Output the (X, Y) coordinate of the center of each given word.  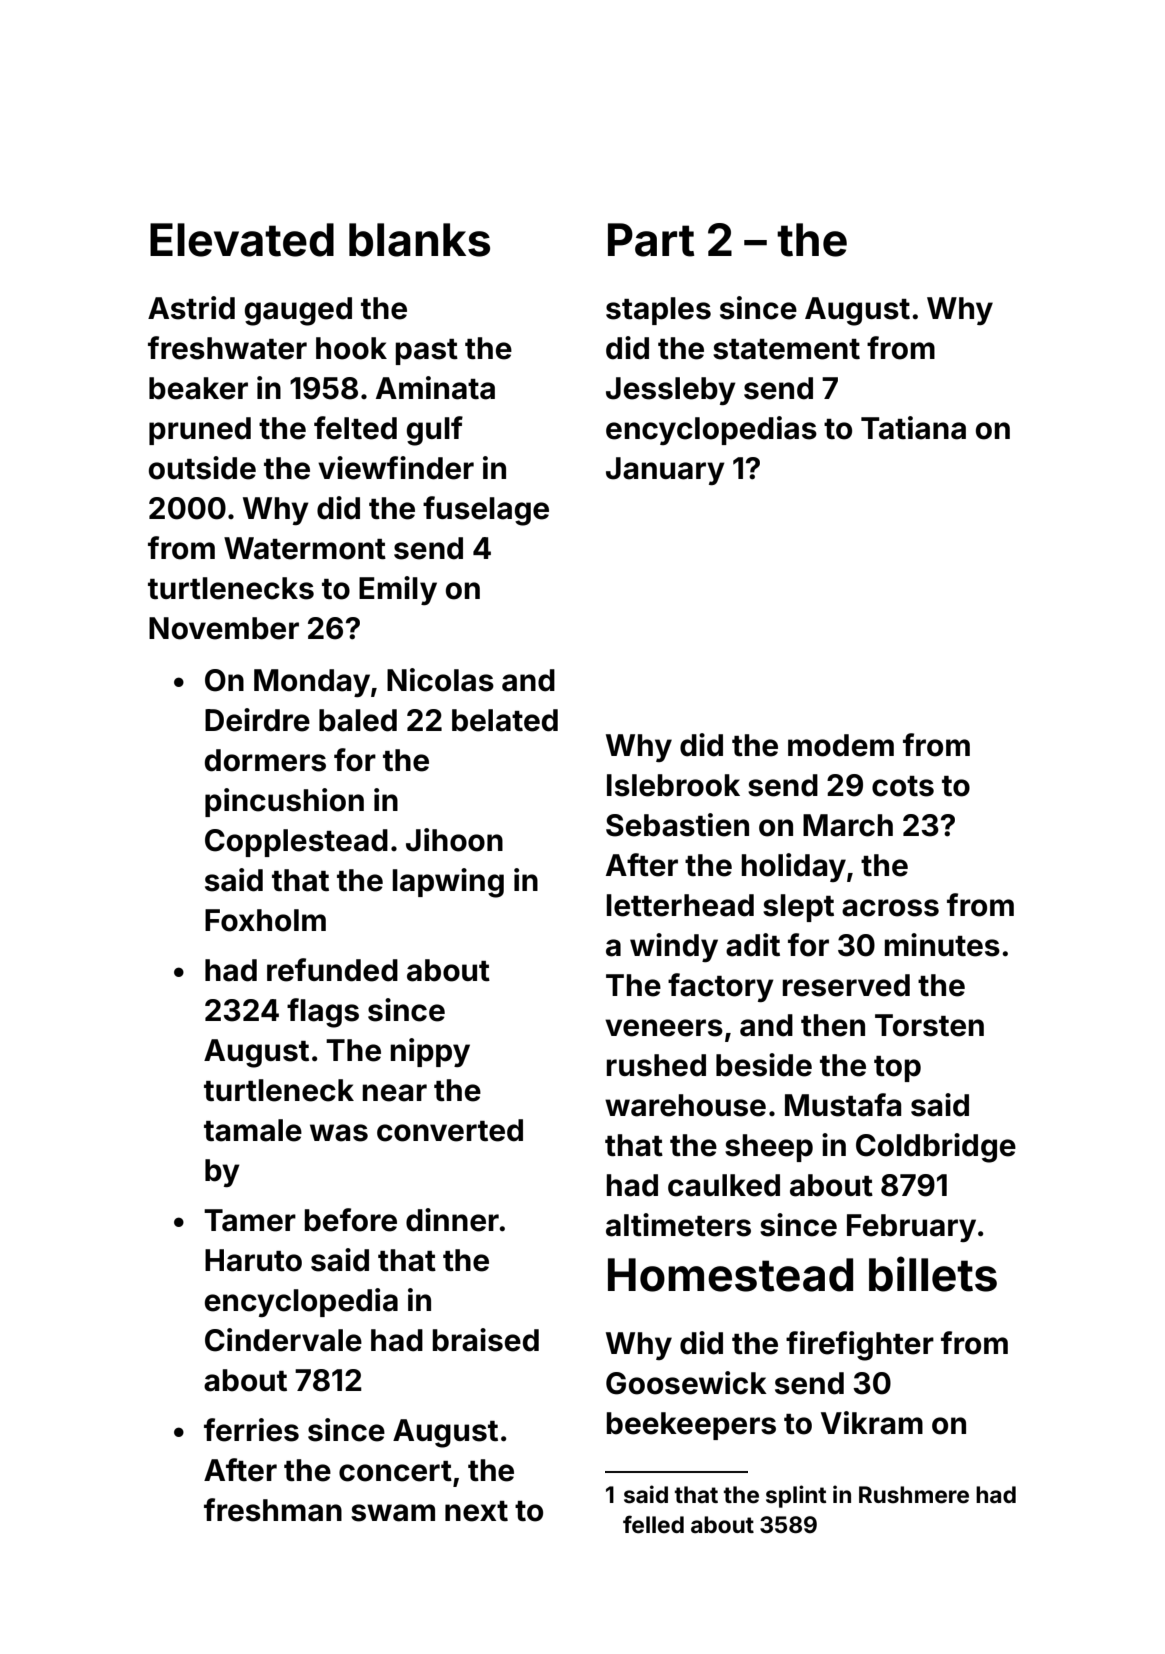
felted (355, 428)
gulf (435, 431)
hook (351, 348)
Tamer (250, 1220)
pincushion (284, 802)
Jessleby (671, 391)
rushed (656, 1065)
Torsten (929, 1025)
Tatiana (913, 428)
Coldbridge (936, 1148)
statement (786, 349)
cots (903, 786)
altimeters (678, 1225)
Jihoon (454, 840)
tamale (253, 1130)
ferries (251, 1430)
